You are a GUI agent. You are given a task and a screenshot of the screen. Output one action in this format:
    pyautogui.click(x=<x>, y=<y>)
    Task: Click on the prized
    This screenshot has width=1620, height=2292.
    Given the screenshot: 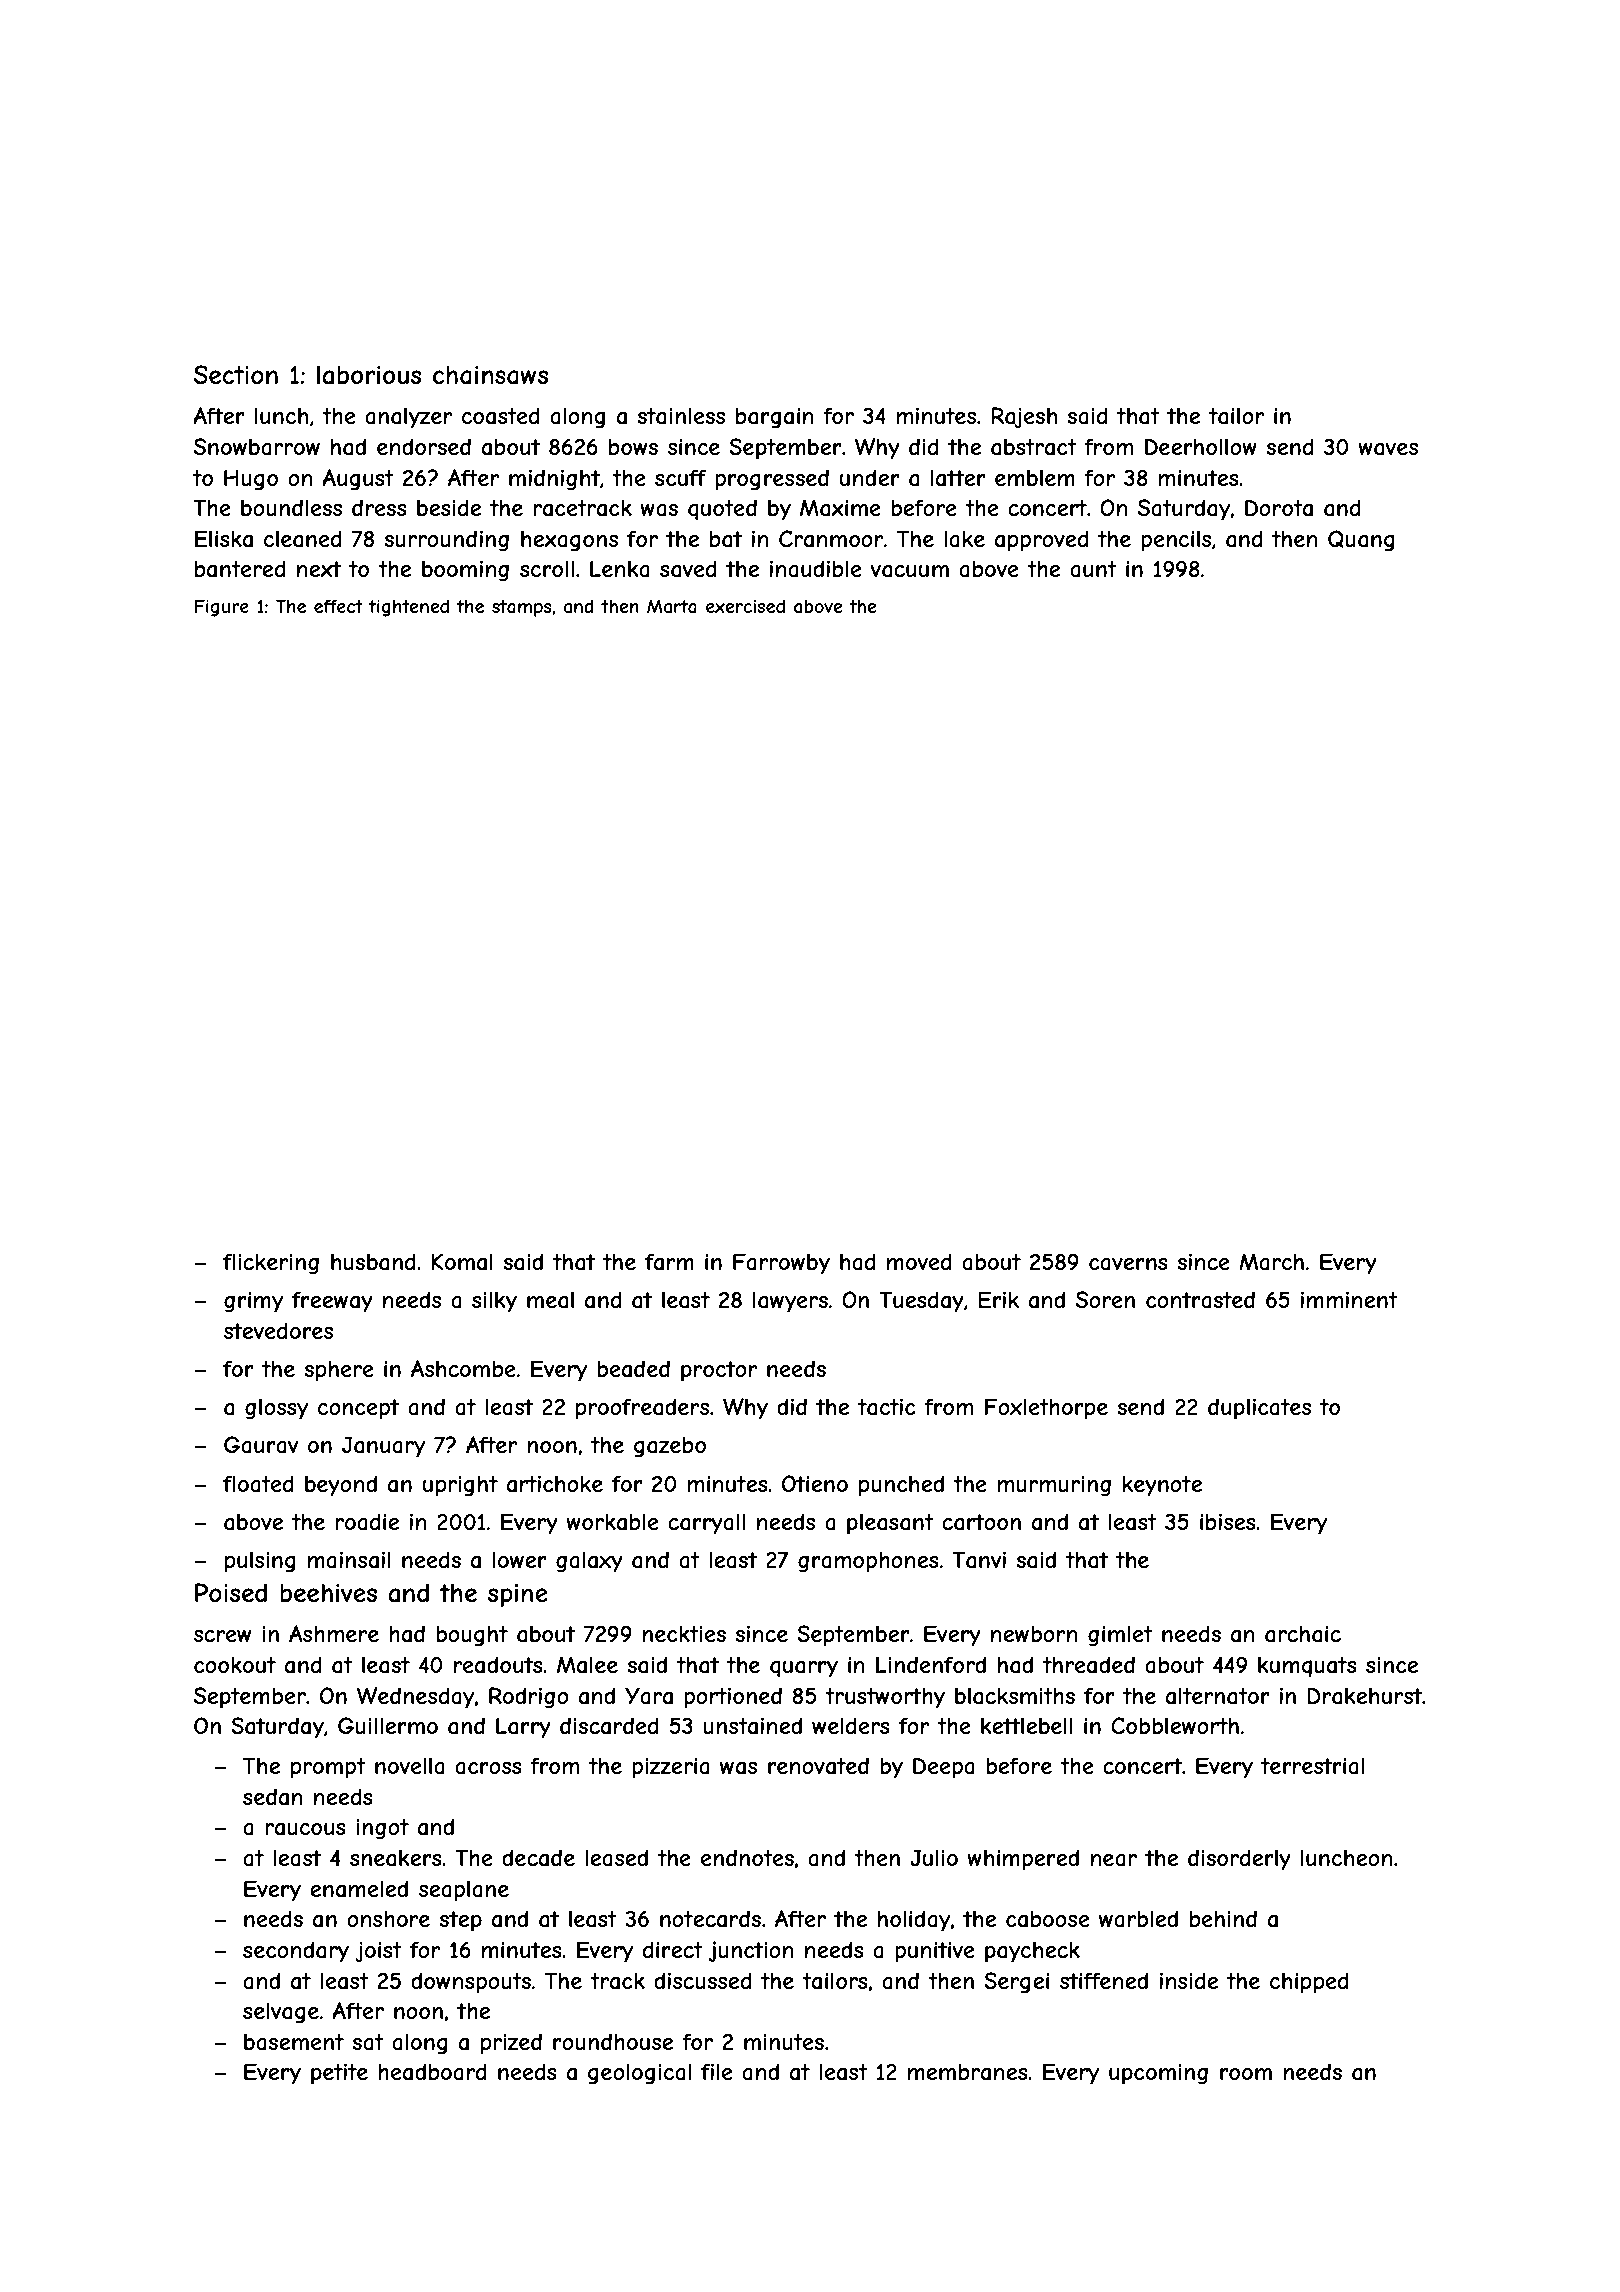 What is the action you would take?
    pyautogui.click(x=511, y=2044)
